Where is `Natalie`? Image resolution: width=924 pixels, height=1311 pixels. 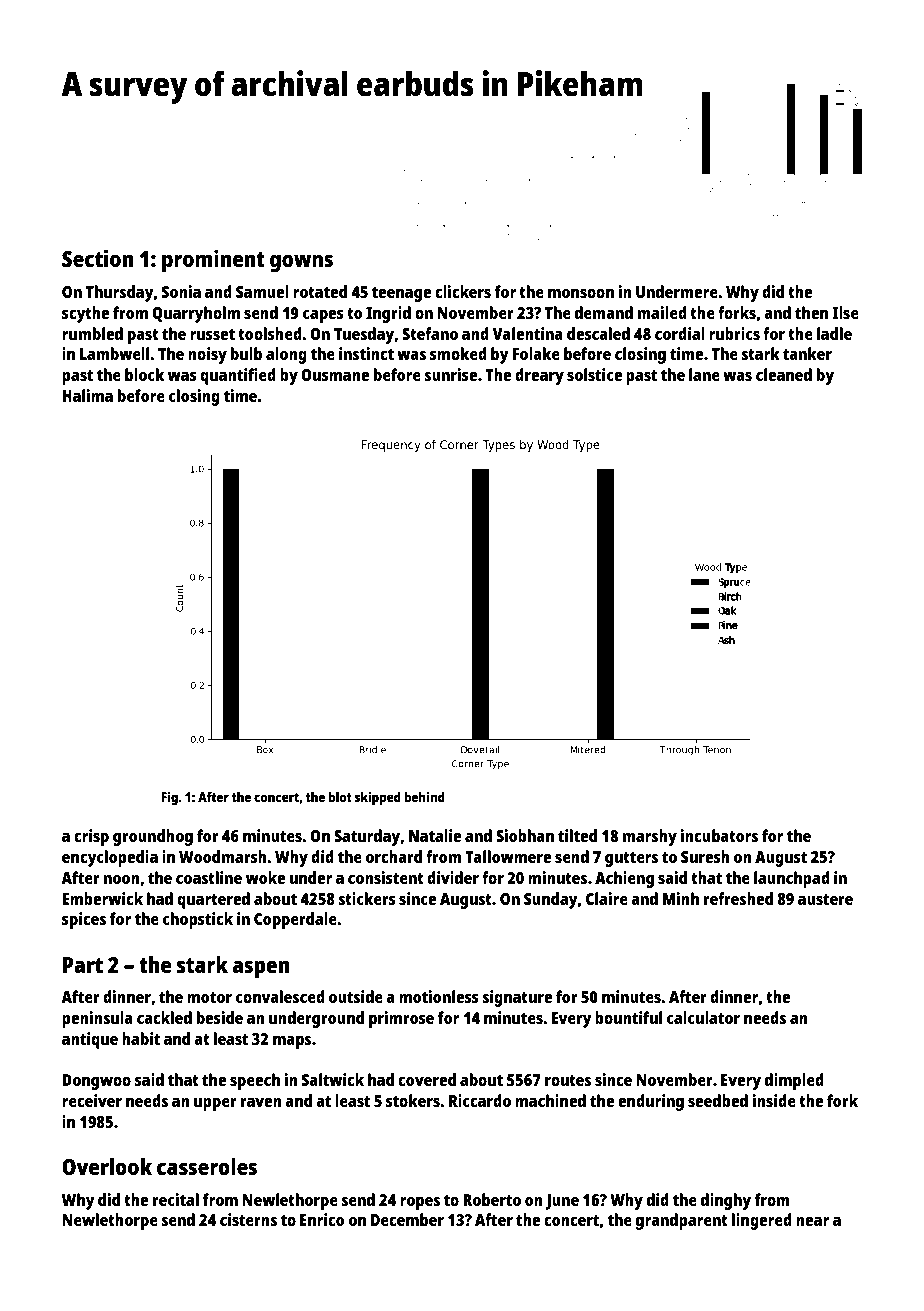 Natalie is located at coordinates (435, 835).
